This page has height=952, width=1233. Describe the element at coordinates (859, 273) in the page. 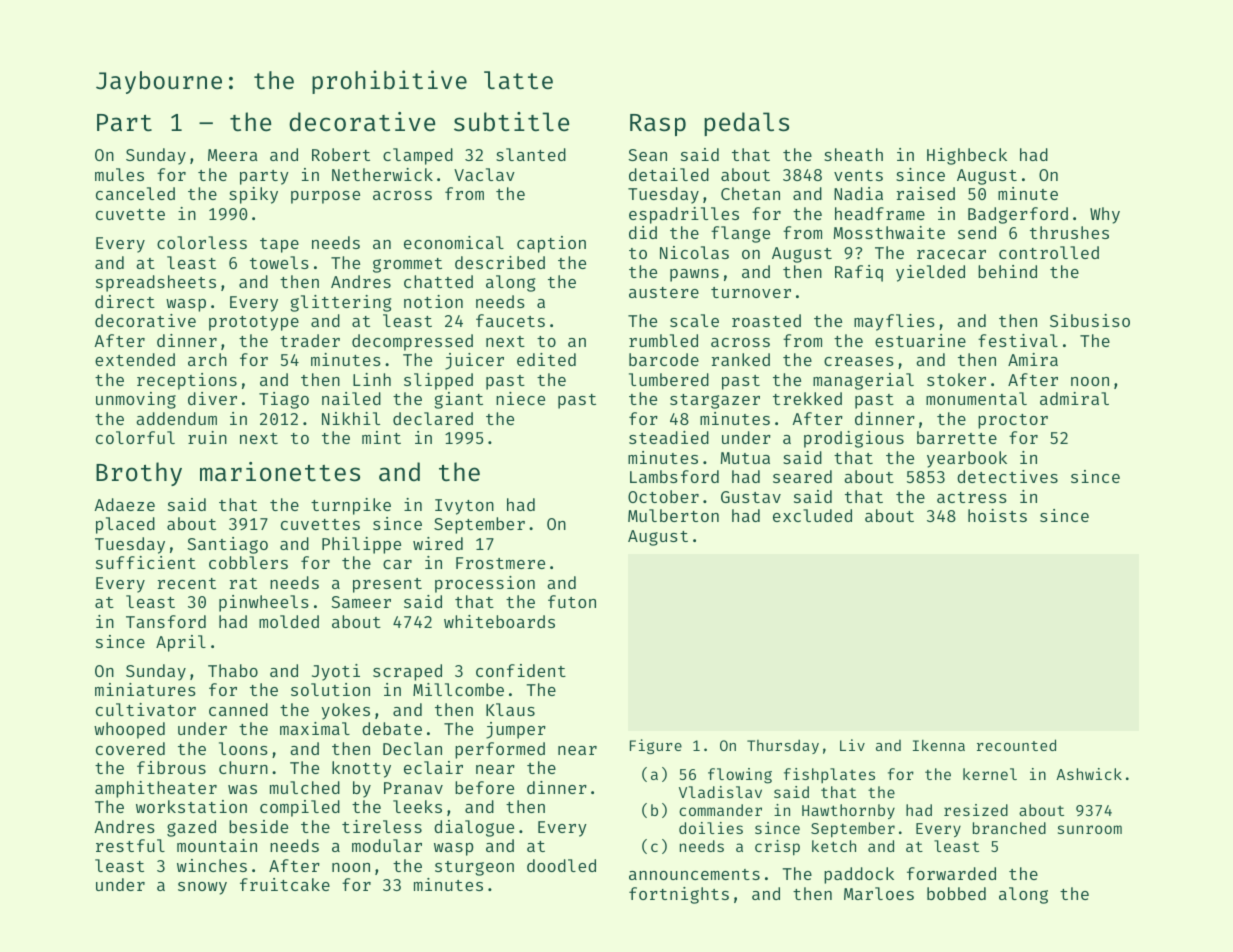

I see `Rafiq` at that location.
